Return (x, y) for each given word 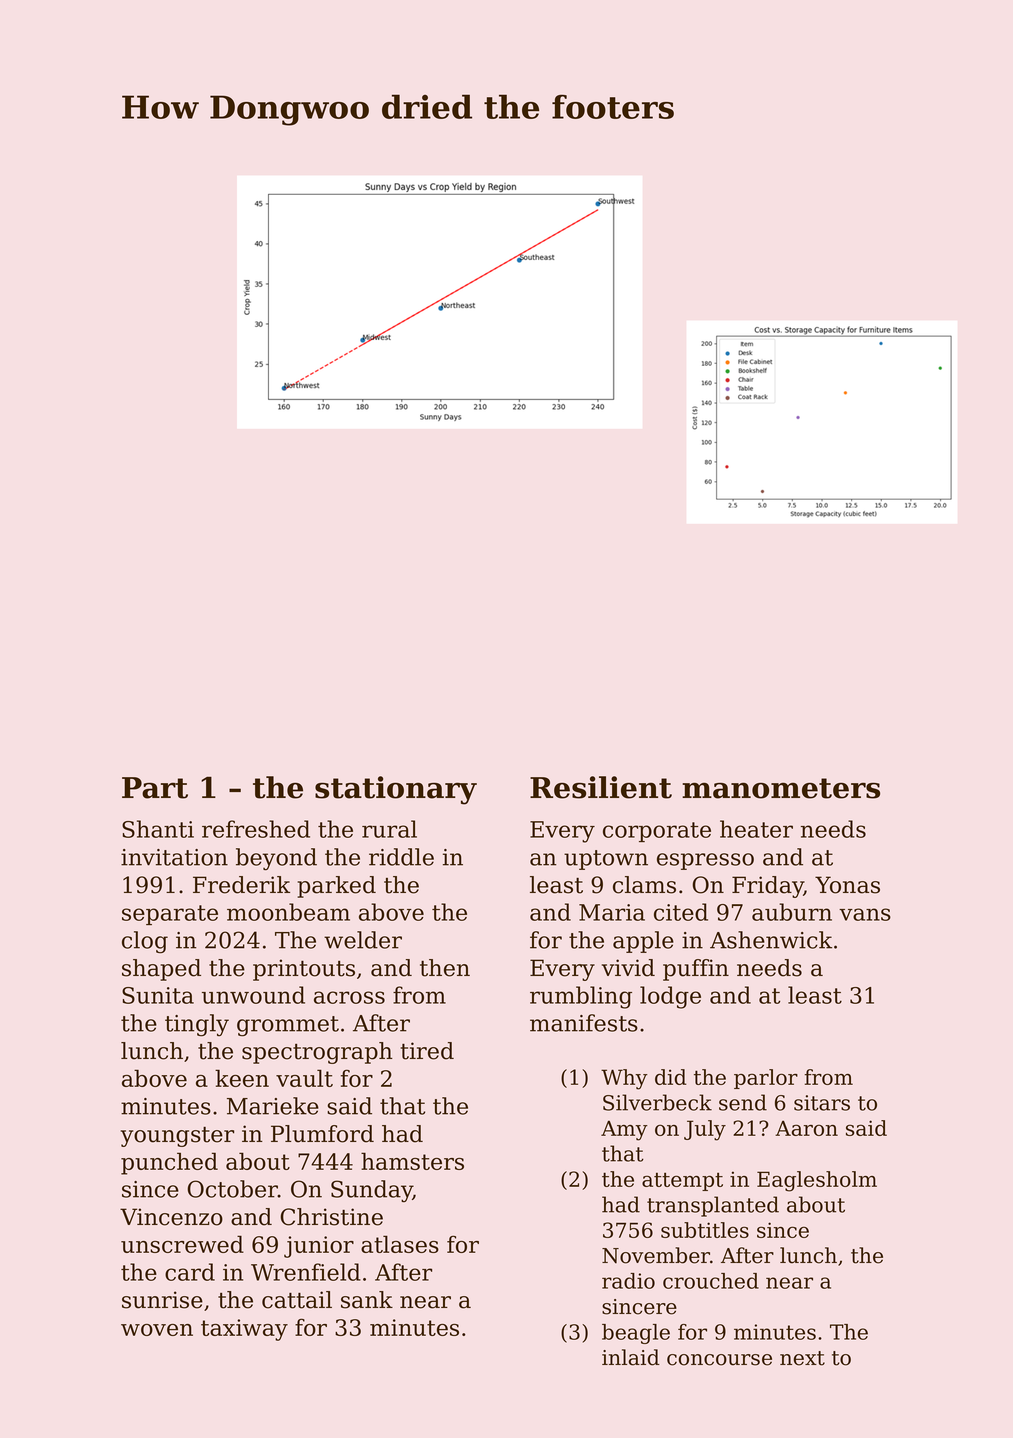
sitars (822, 1103)
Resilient (601, 787)
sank (367, 1300)
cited (681, 912)
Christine (332, 1217)
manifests (584, 1023)
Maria (612, 912)
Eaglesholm (817, 1181)
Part (155, 788)
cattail (297, 1300)
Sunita (158, 995)
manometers (781, 788)
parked (336, 887)
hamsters (412, 1161)
